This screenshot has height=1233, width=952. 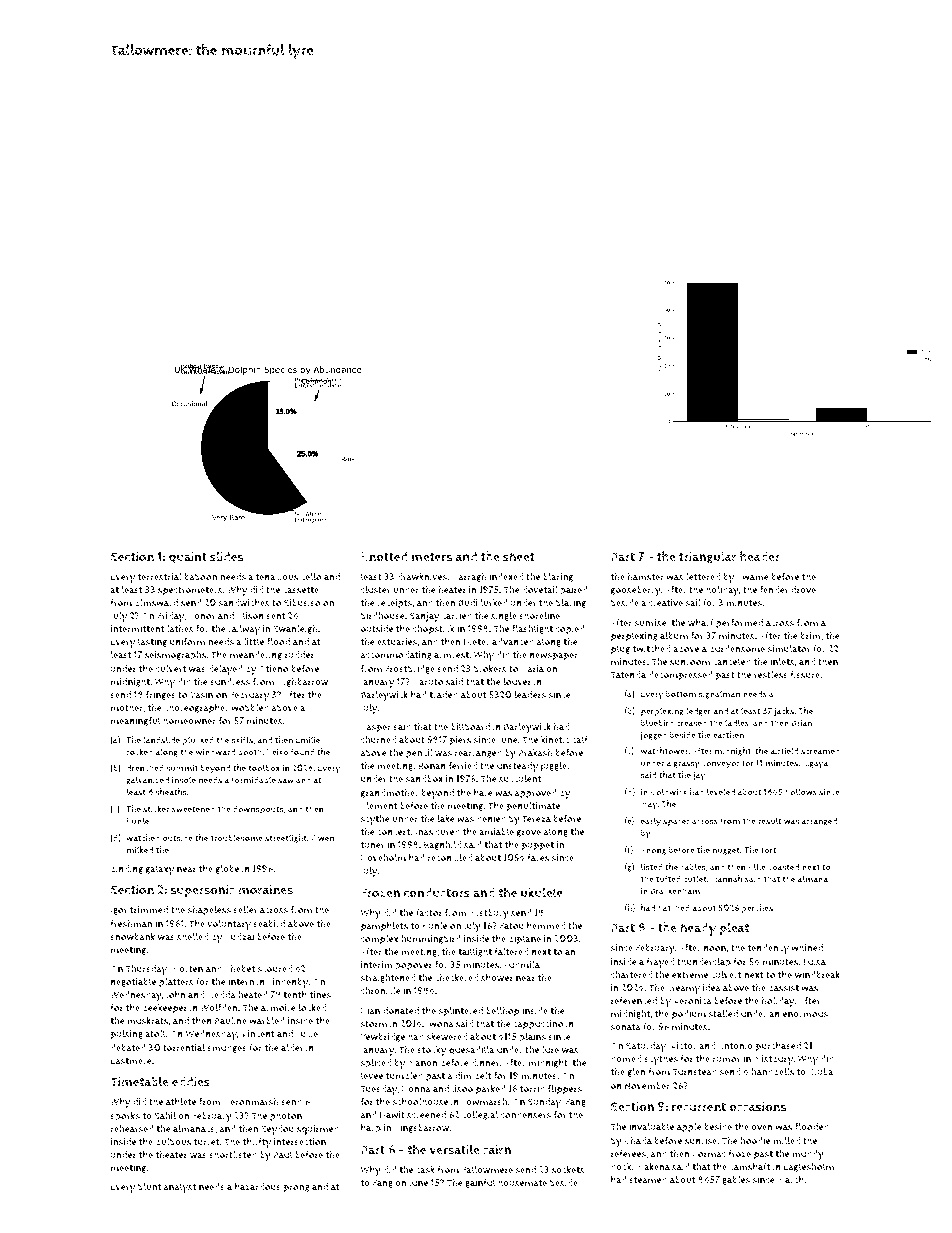 I want to click on alder, so click(x=292, y=1048).
